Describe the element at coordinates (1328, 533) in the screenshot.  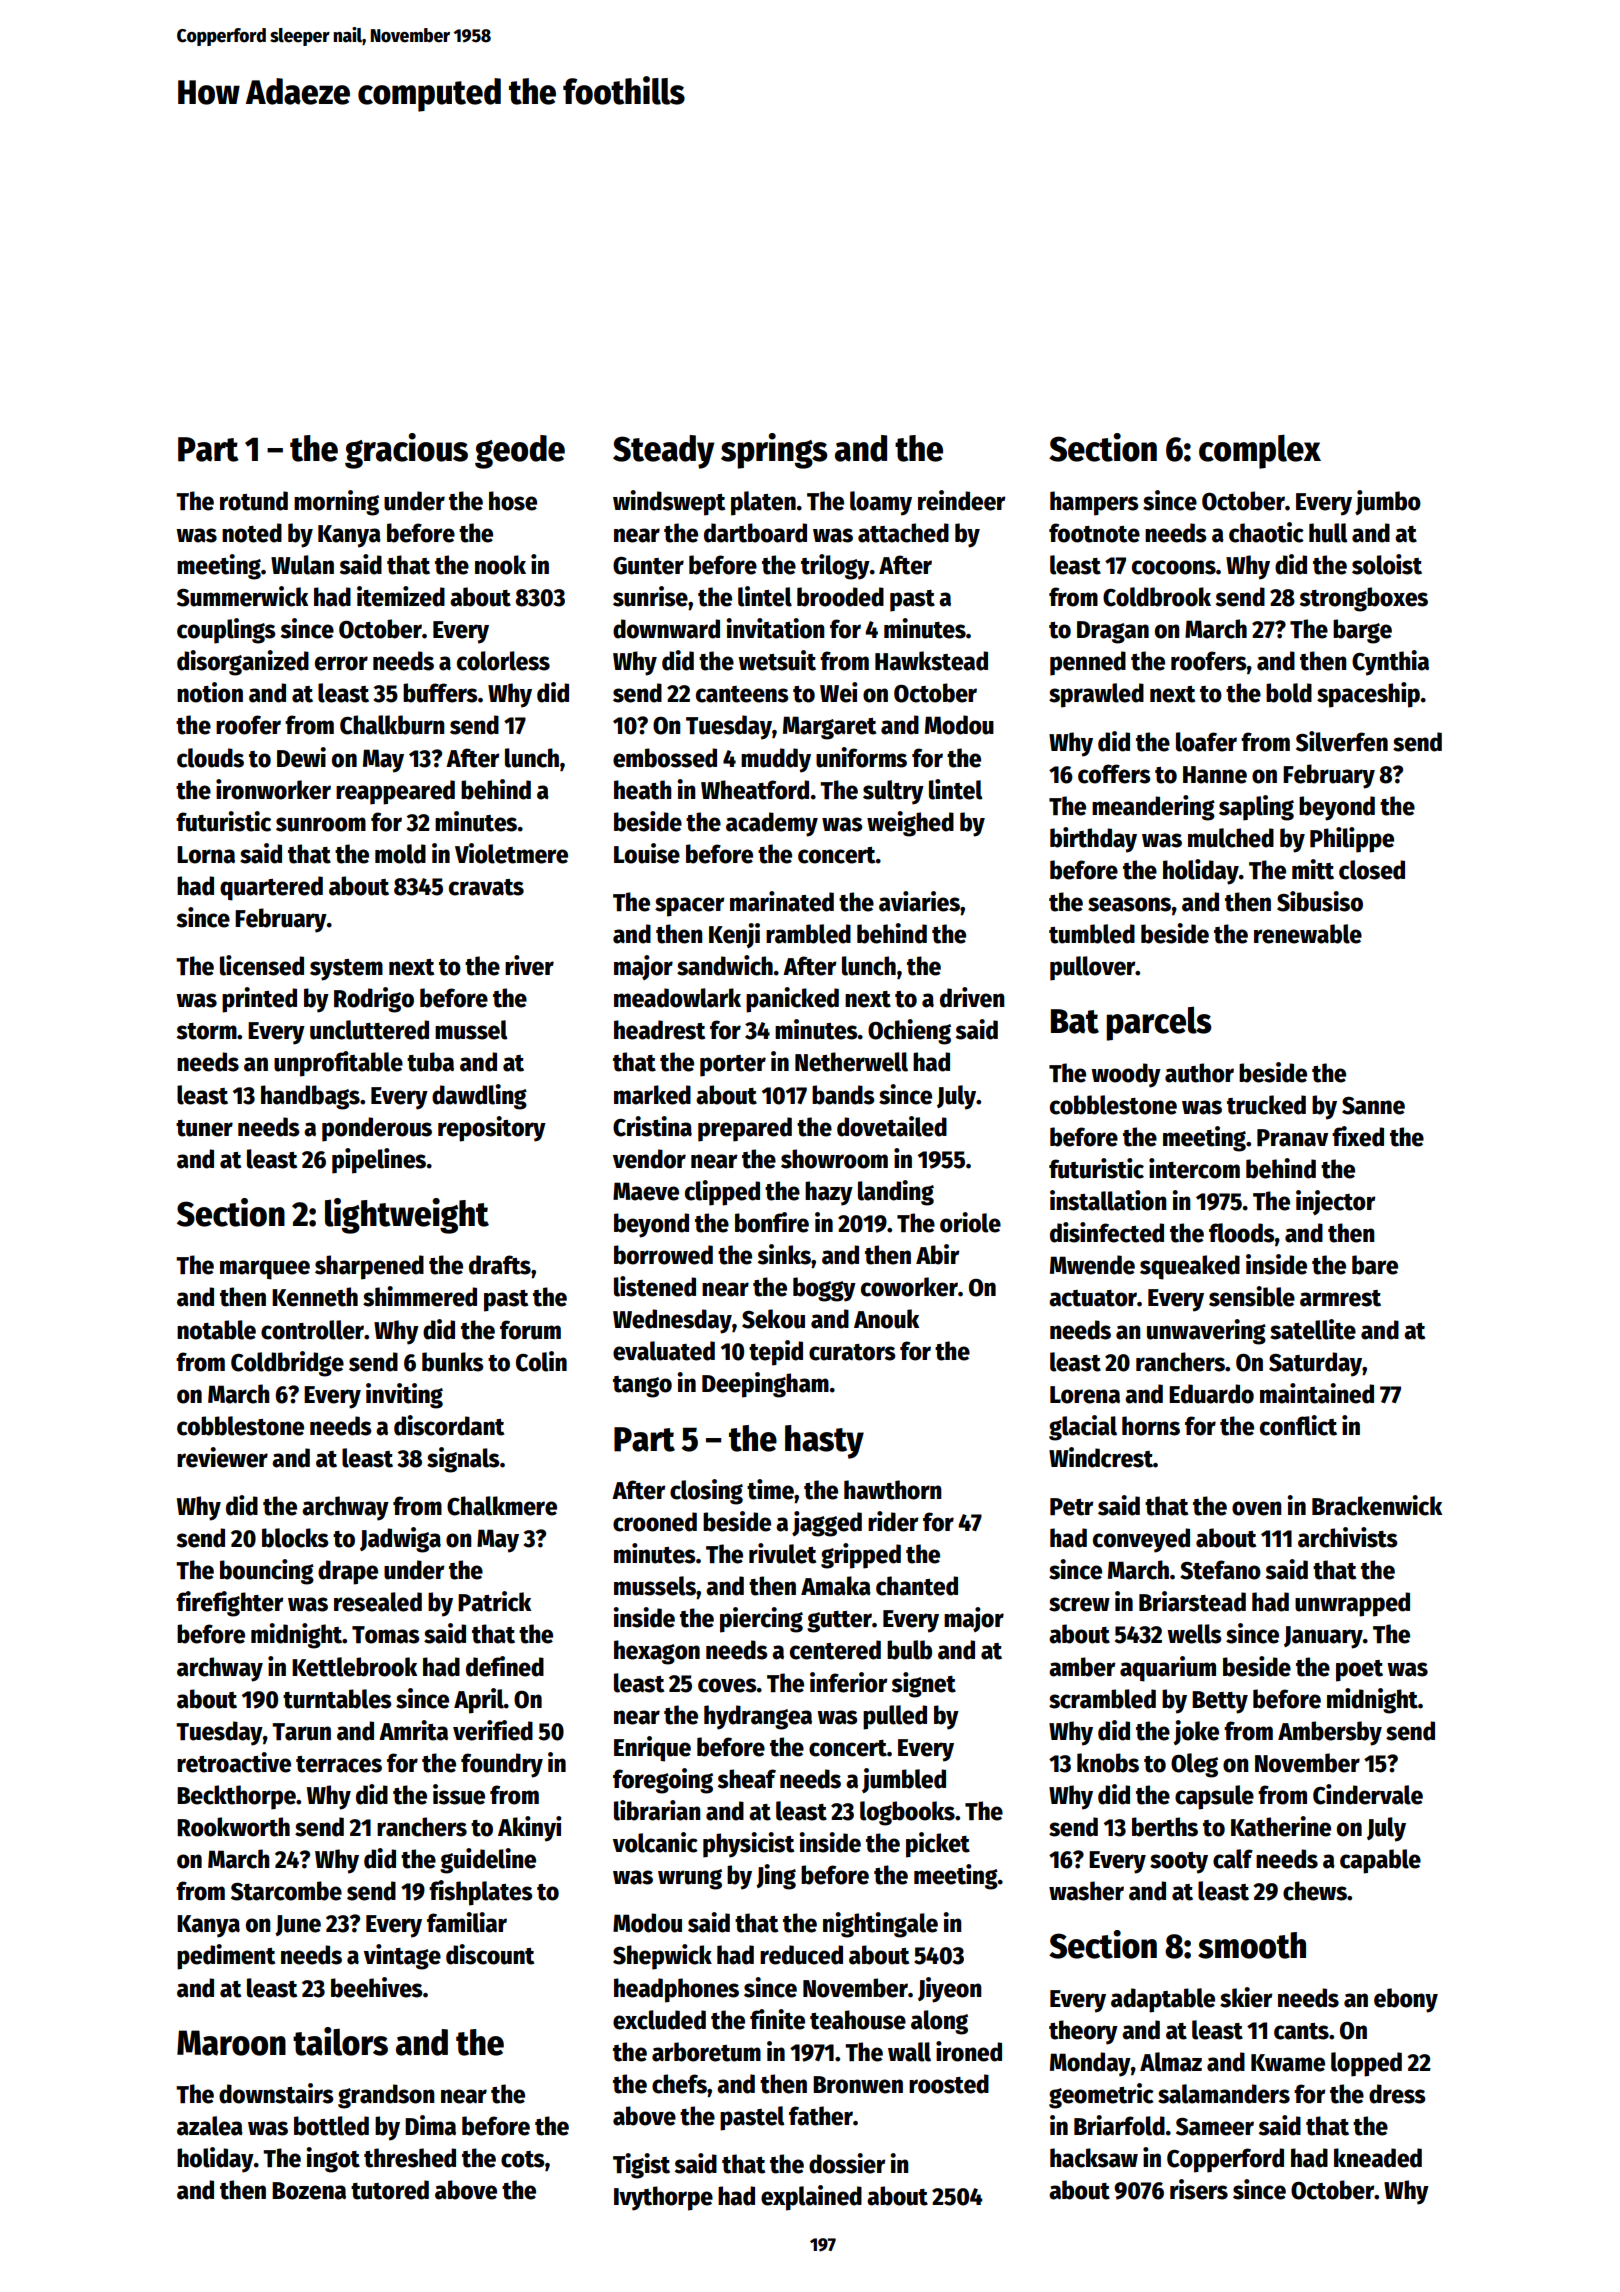
I see `hull` at that location.
